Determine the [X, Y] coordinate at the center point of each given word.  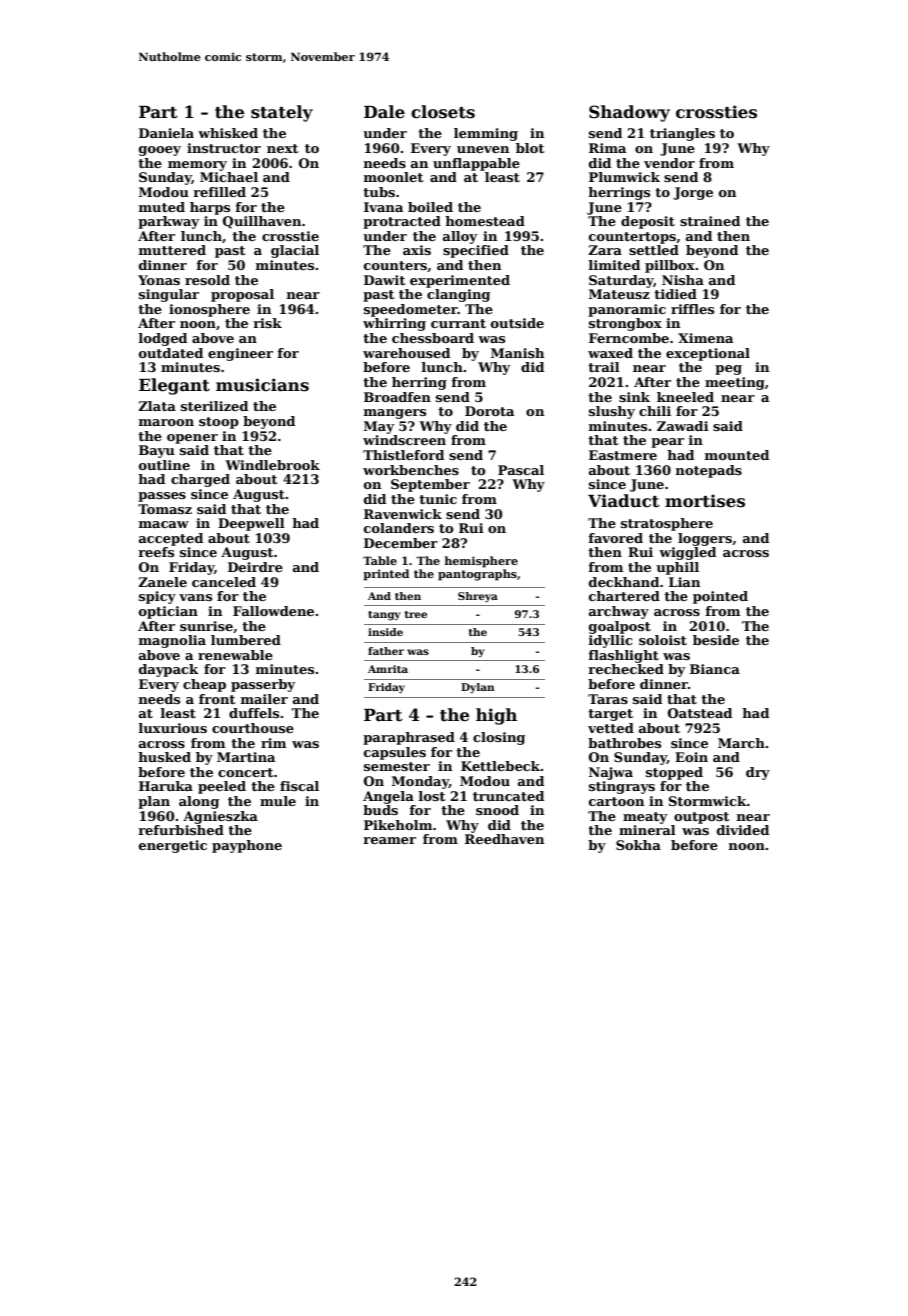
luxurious [173, 728]
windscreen [404, 440]
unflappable [476, 164]
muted [162, 207]
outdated [171, 353]
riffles [692, 309]
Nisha [683, 280]
